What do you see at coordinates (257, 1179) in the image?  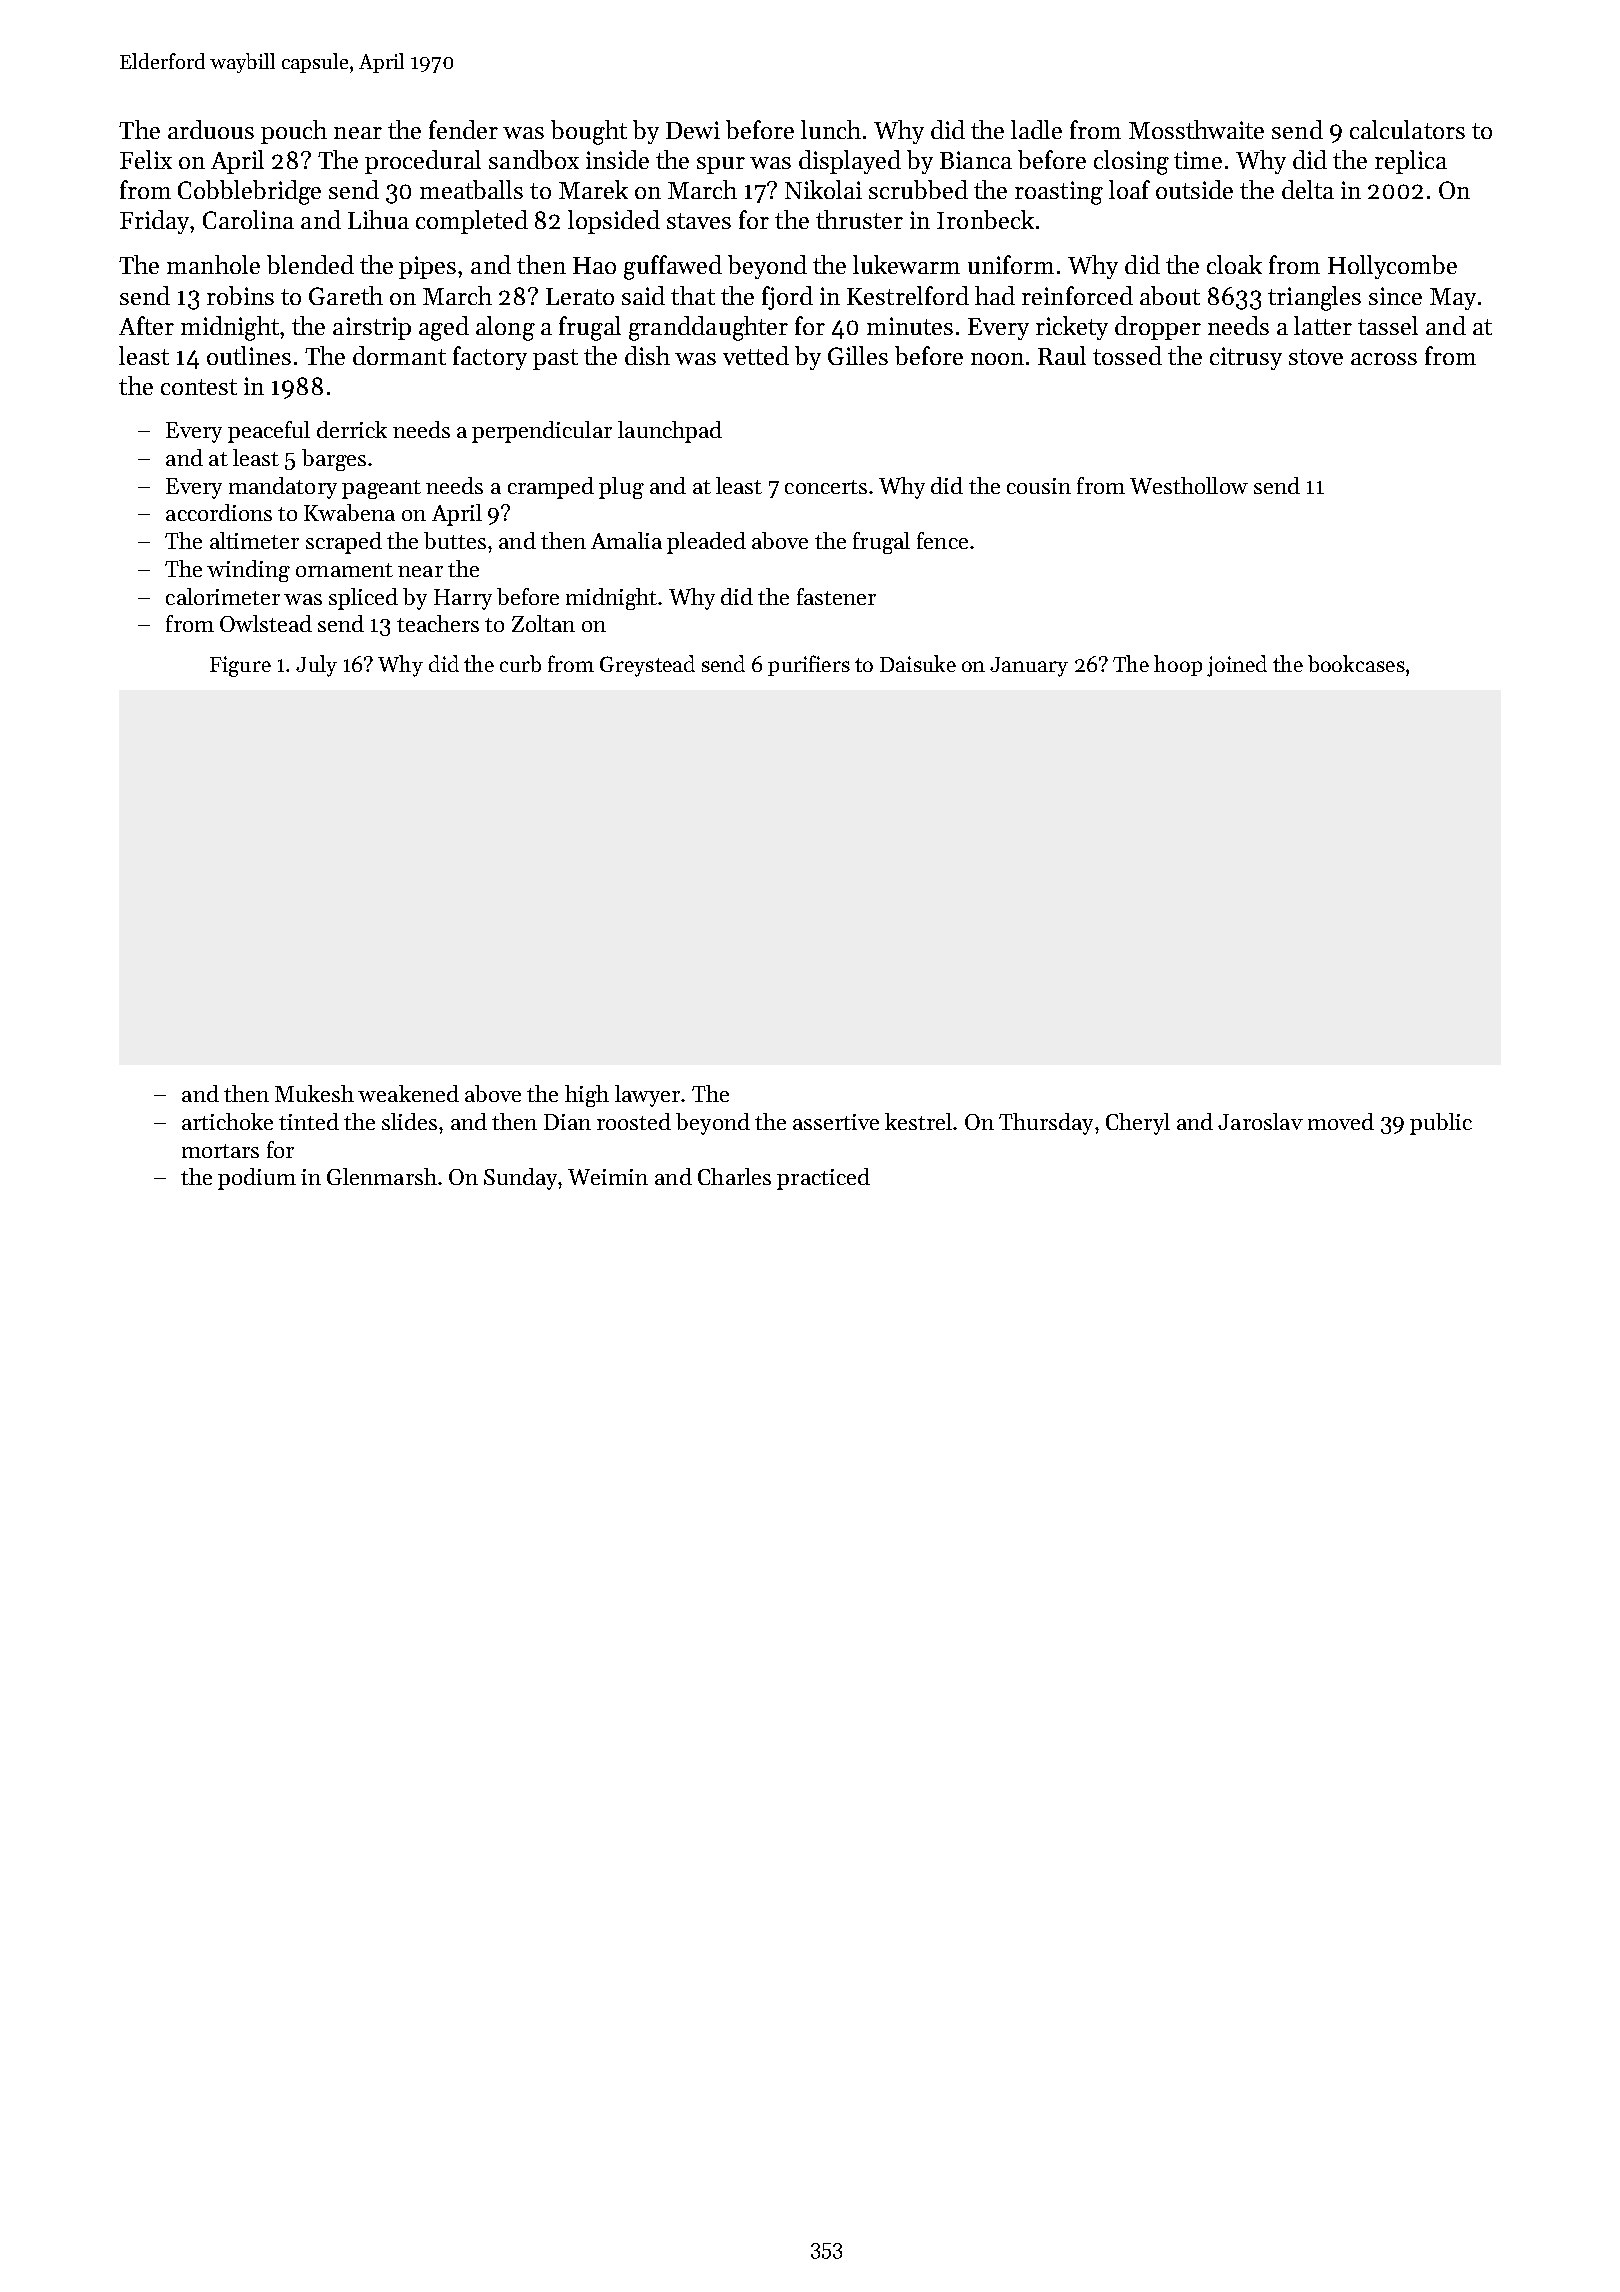 I see `podium` at bounding box center [257, 1179].
